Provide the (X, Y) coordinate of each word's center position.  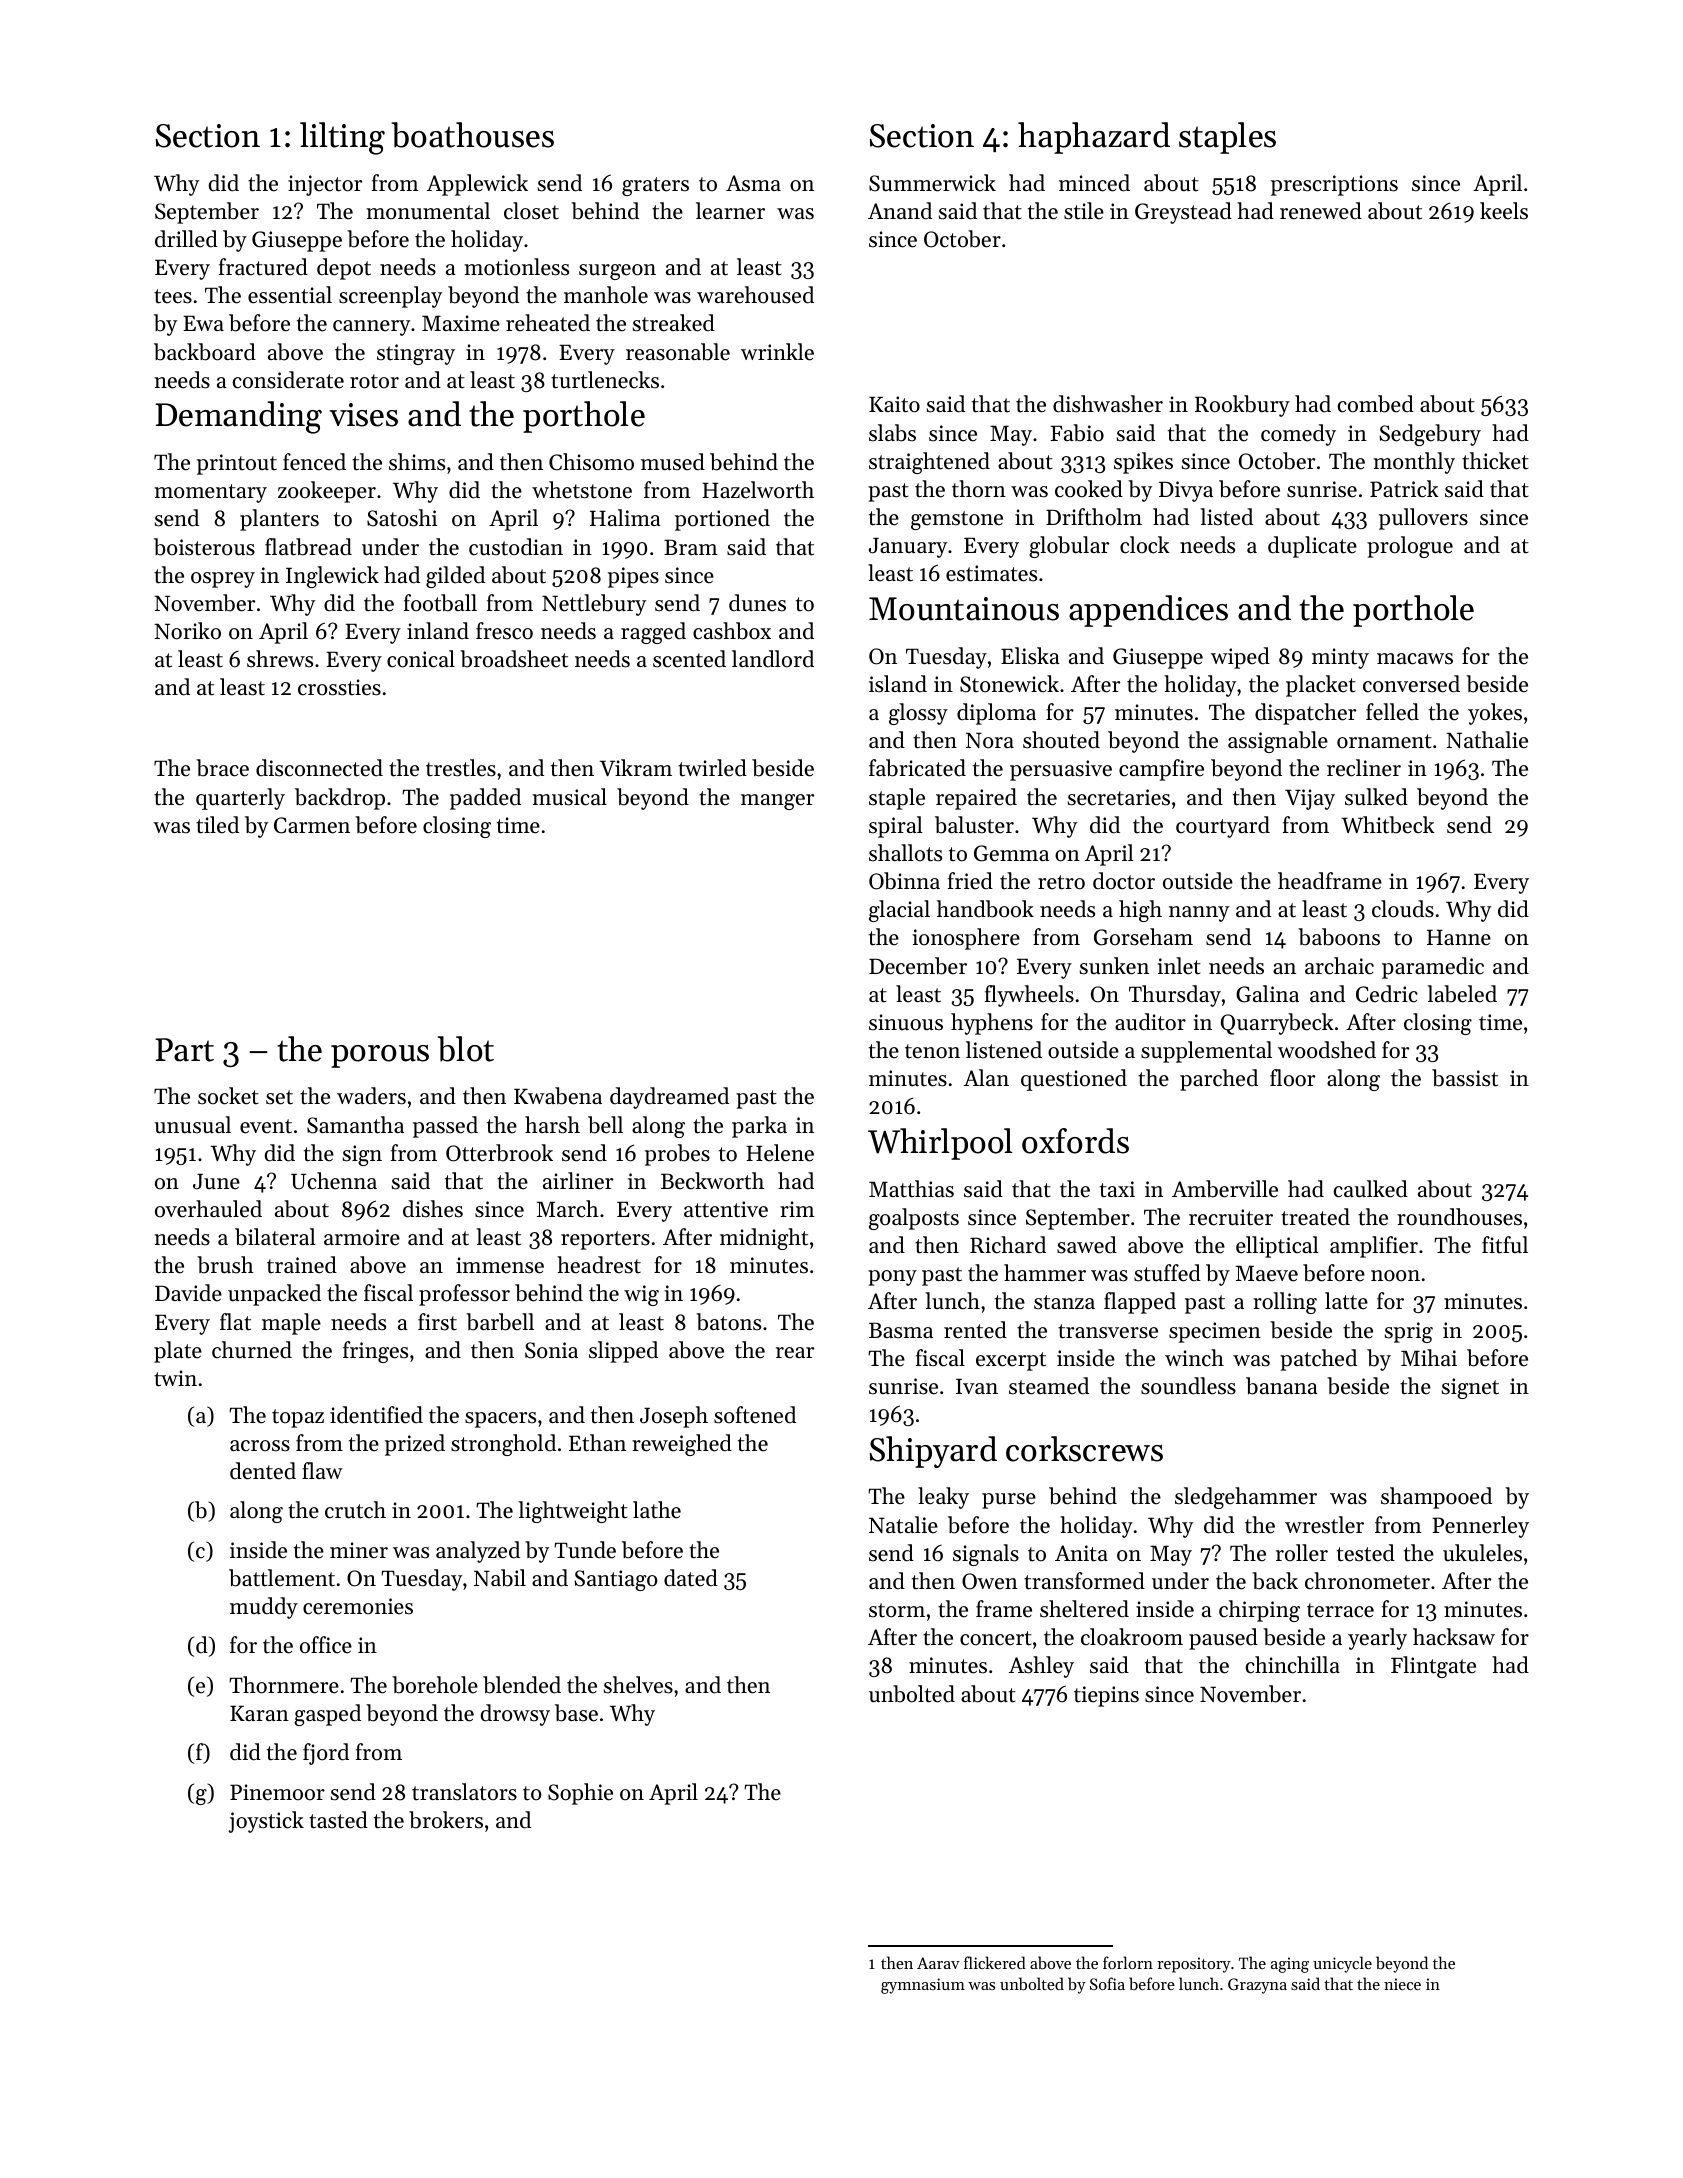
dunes (757, 603)
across (260, 1446)
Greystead (1183, 213)
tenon (932, 1051)
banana (1282, 1386)
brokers (446, 1820)
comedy (1298, 435)
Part (184, 1050)
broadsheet (514, 659)
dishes (433, 1209)
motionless (516, 267)
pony (892, 1278)
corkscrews (1084, 1449)
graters (655, 186)
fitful (1505, 1245)
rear (795, 1353)
